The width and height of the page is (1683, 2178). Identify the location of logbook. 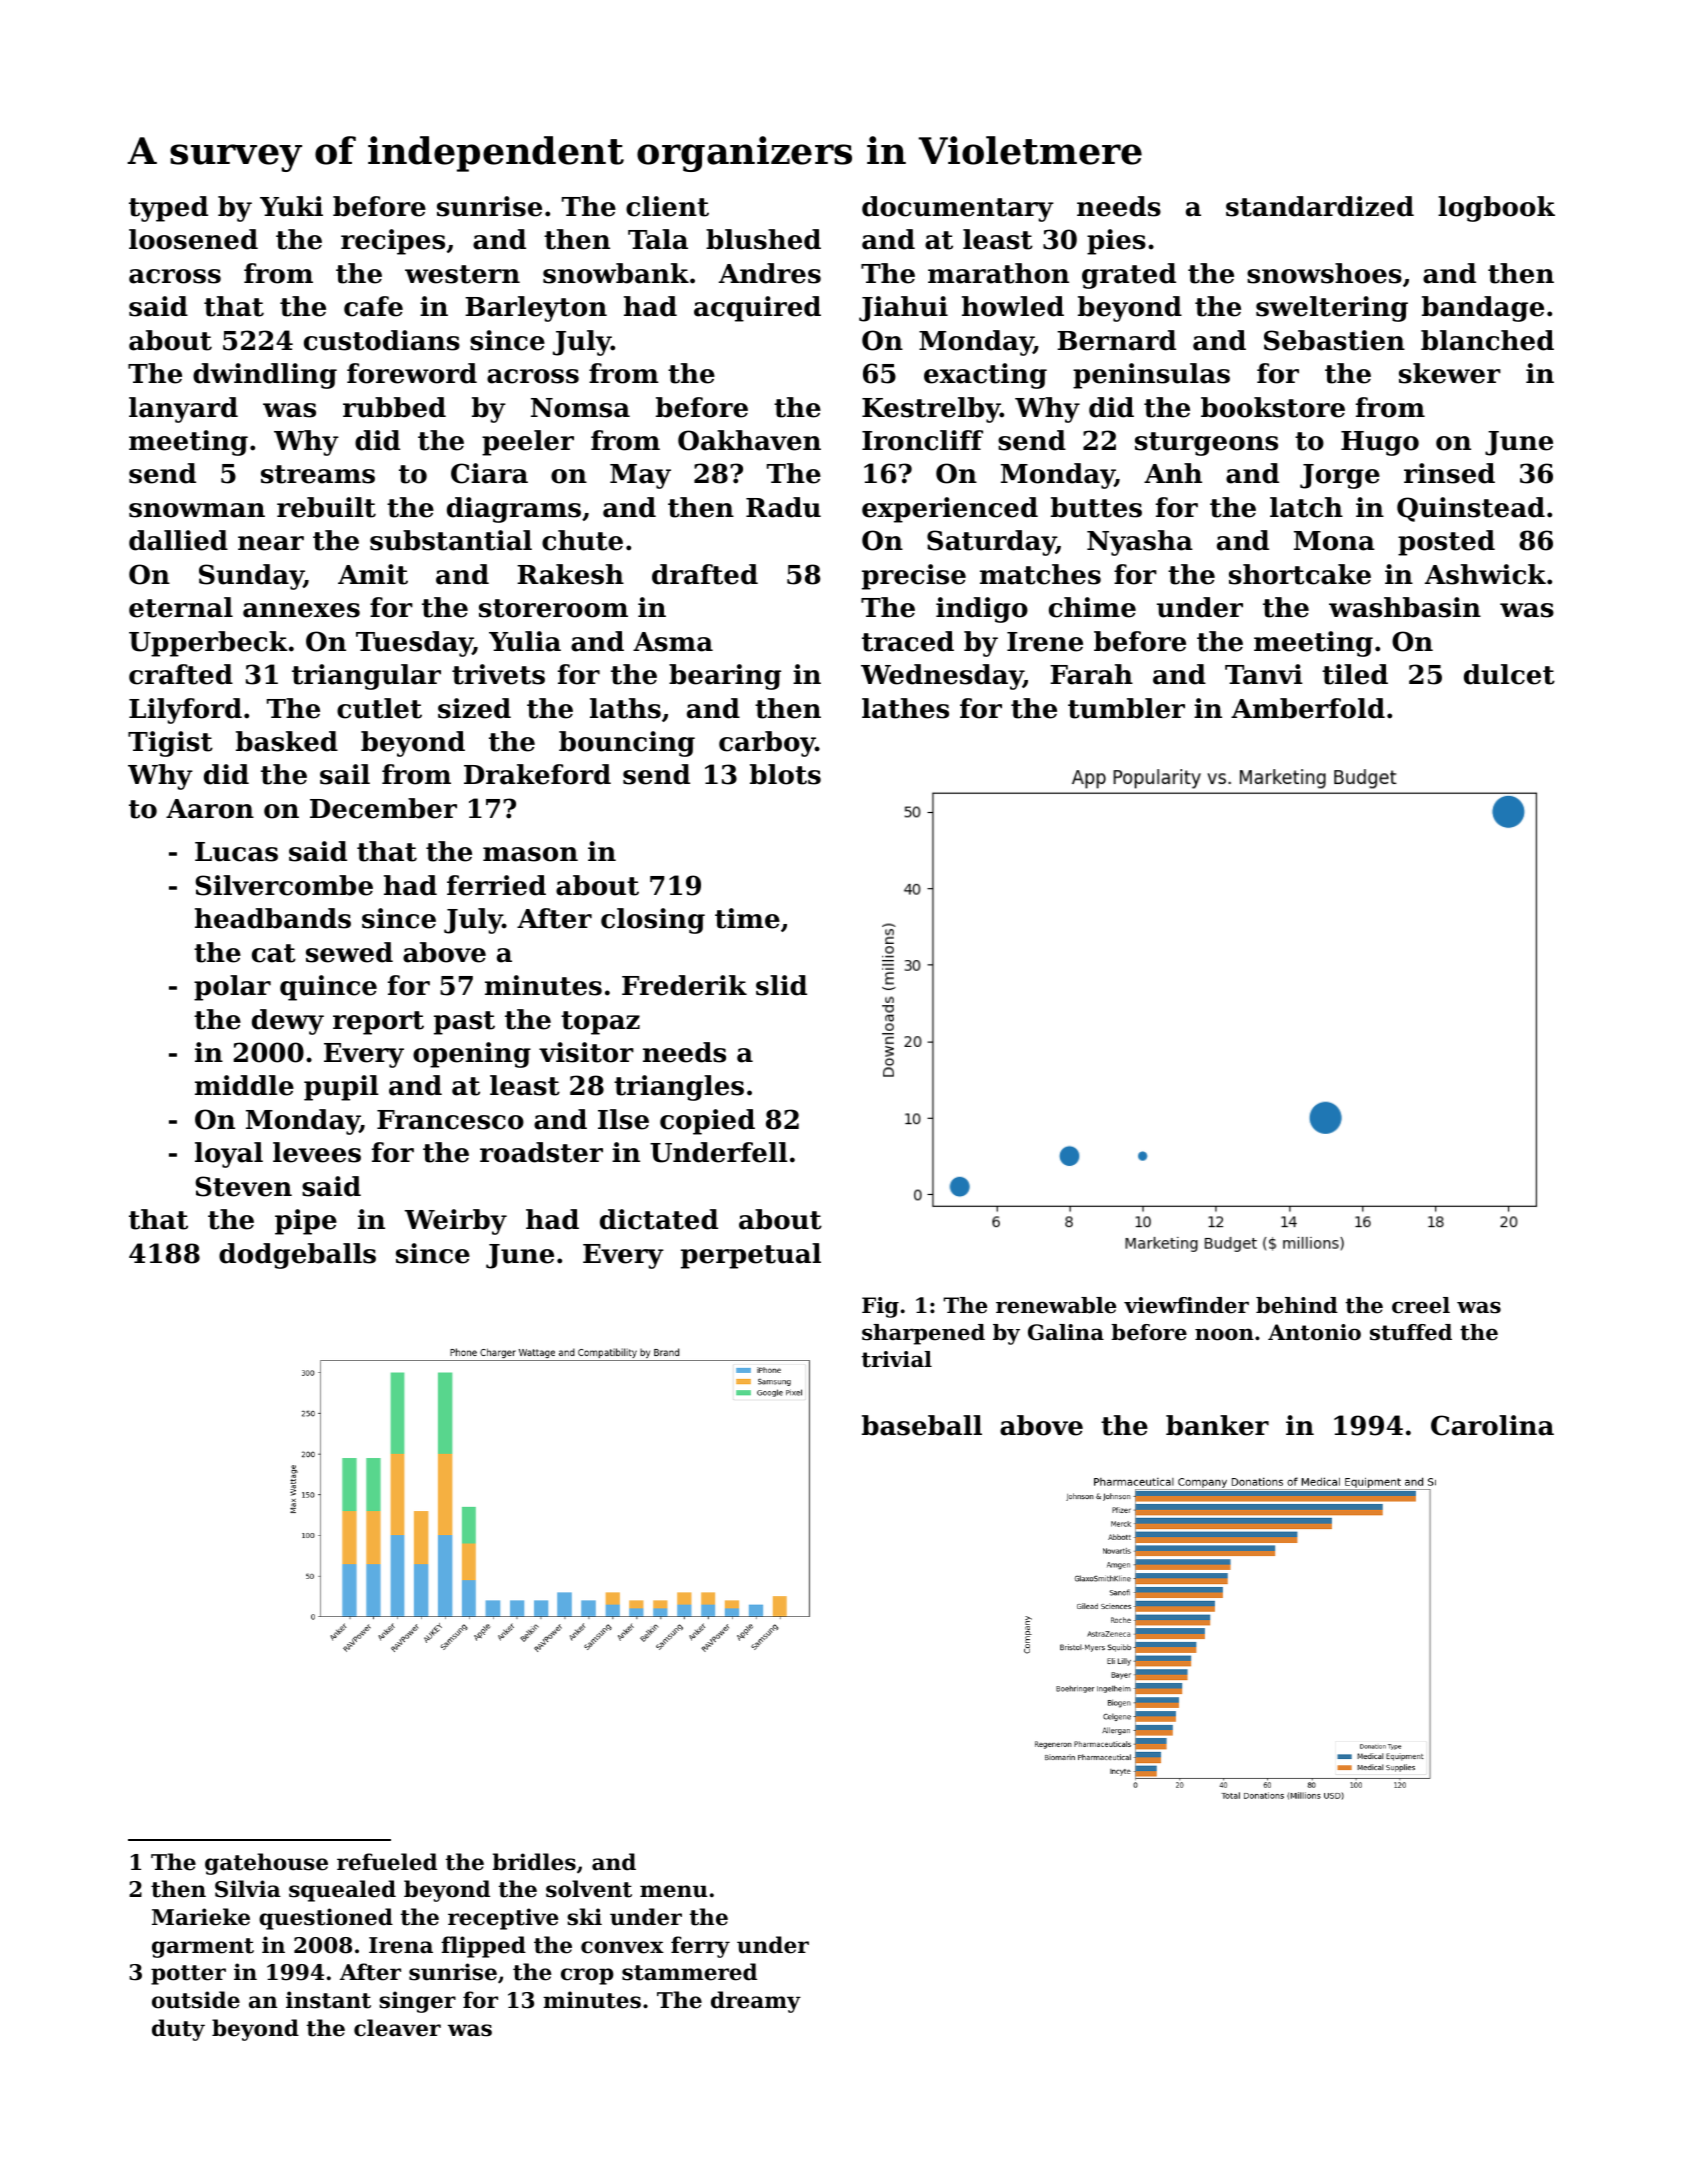
(1496, 209).
